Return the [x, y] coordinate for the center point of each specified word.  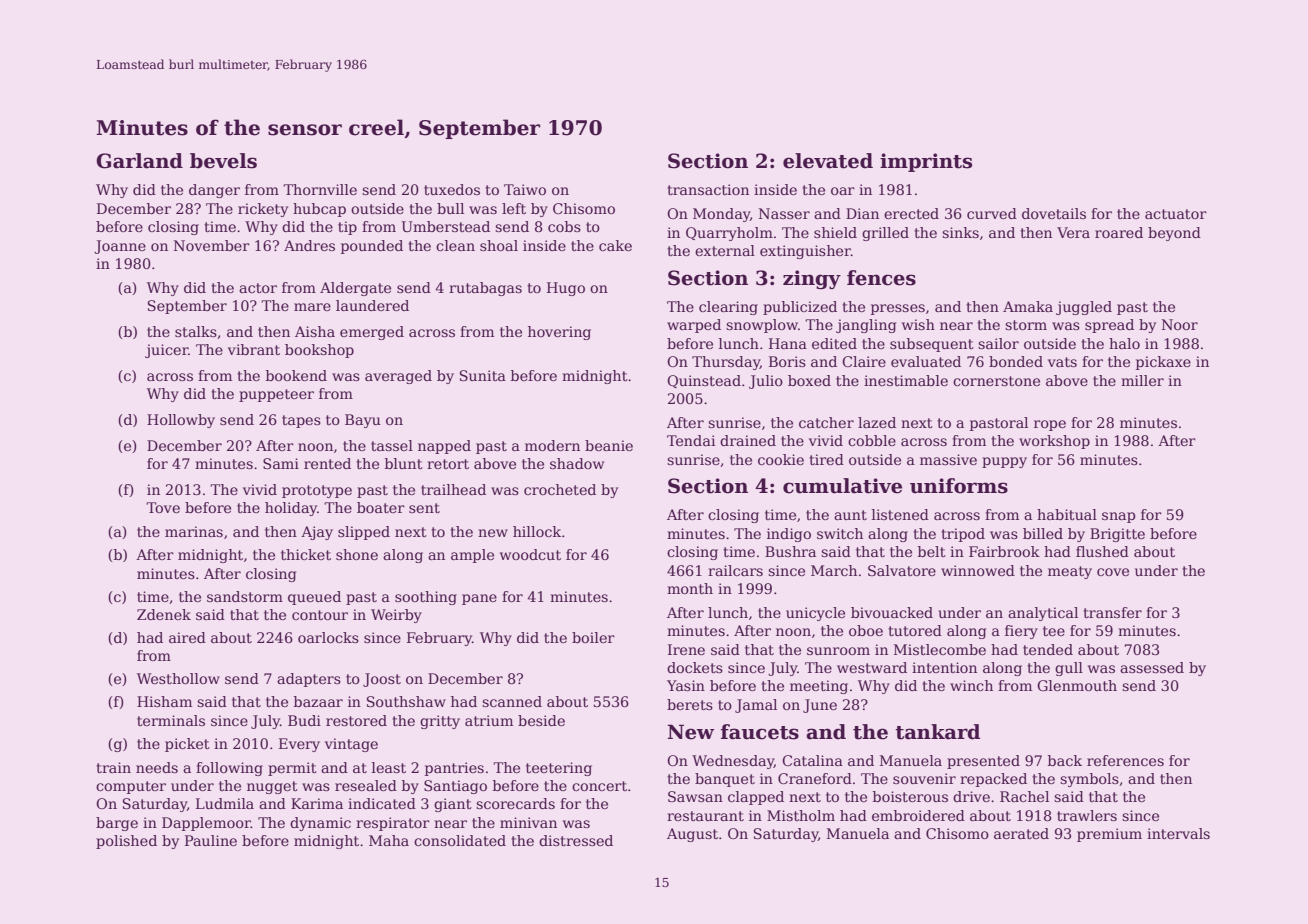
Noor [1180, 324]
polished [126, 842]
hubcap [319, 210]
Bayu [363, 421]
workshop [1054, 442]
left [514, 208]
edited [834, 343]
